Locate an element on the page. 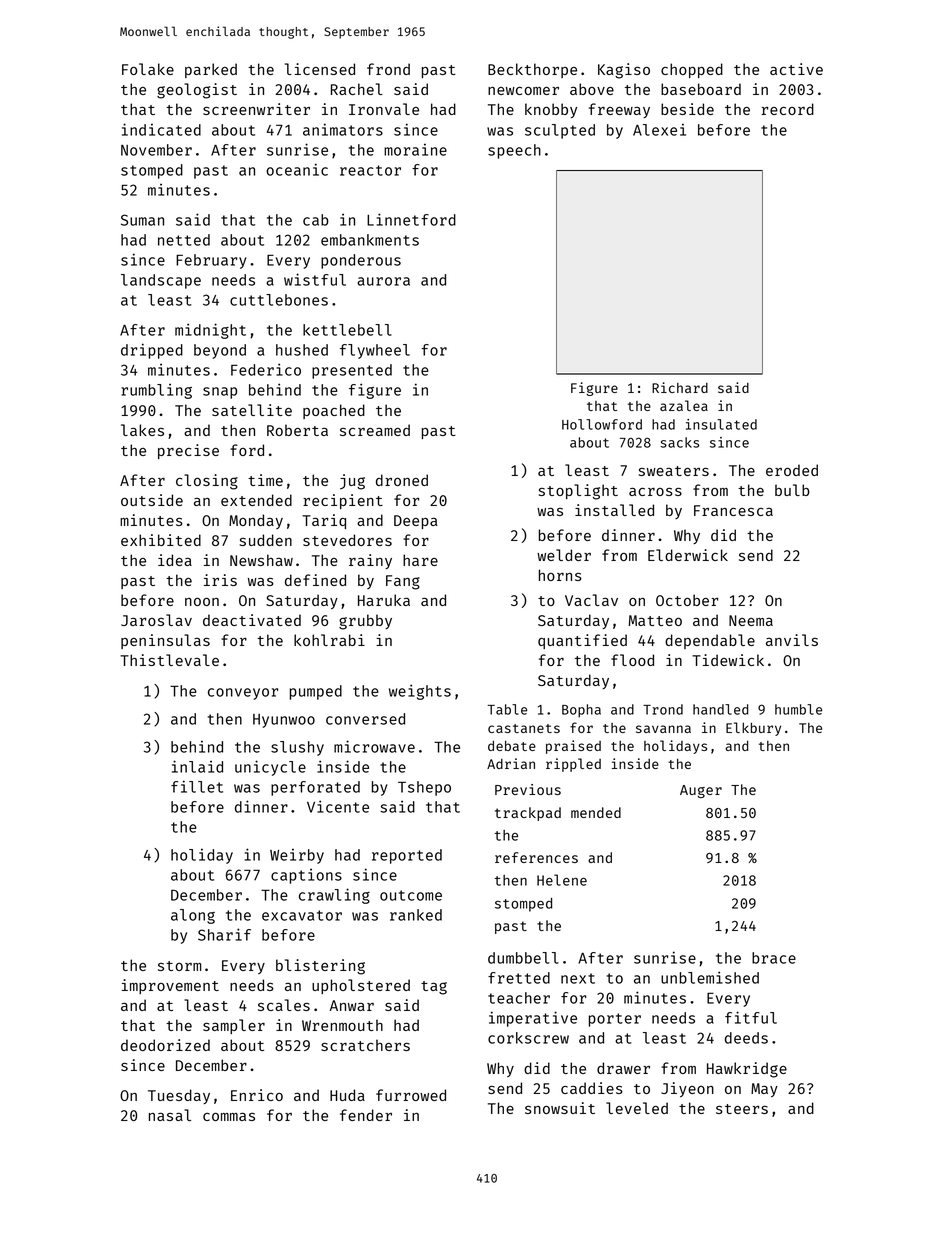 This image has height=1233, width=952. sampler is located at coordinates (234, 1026).
